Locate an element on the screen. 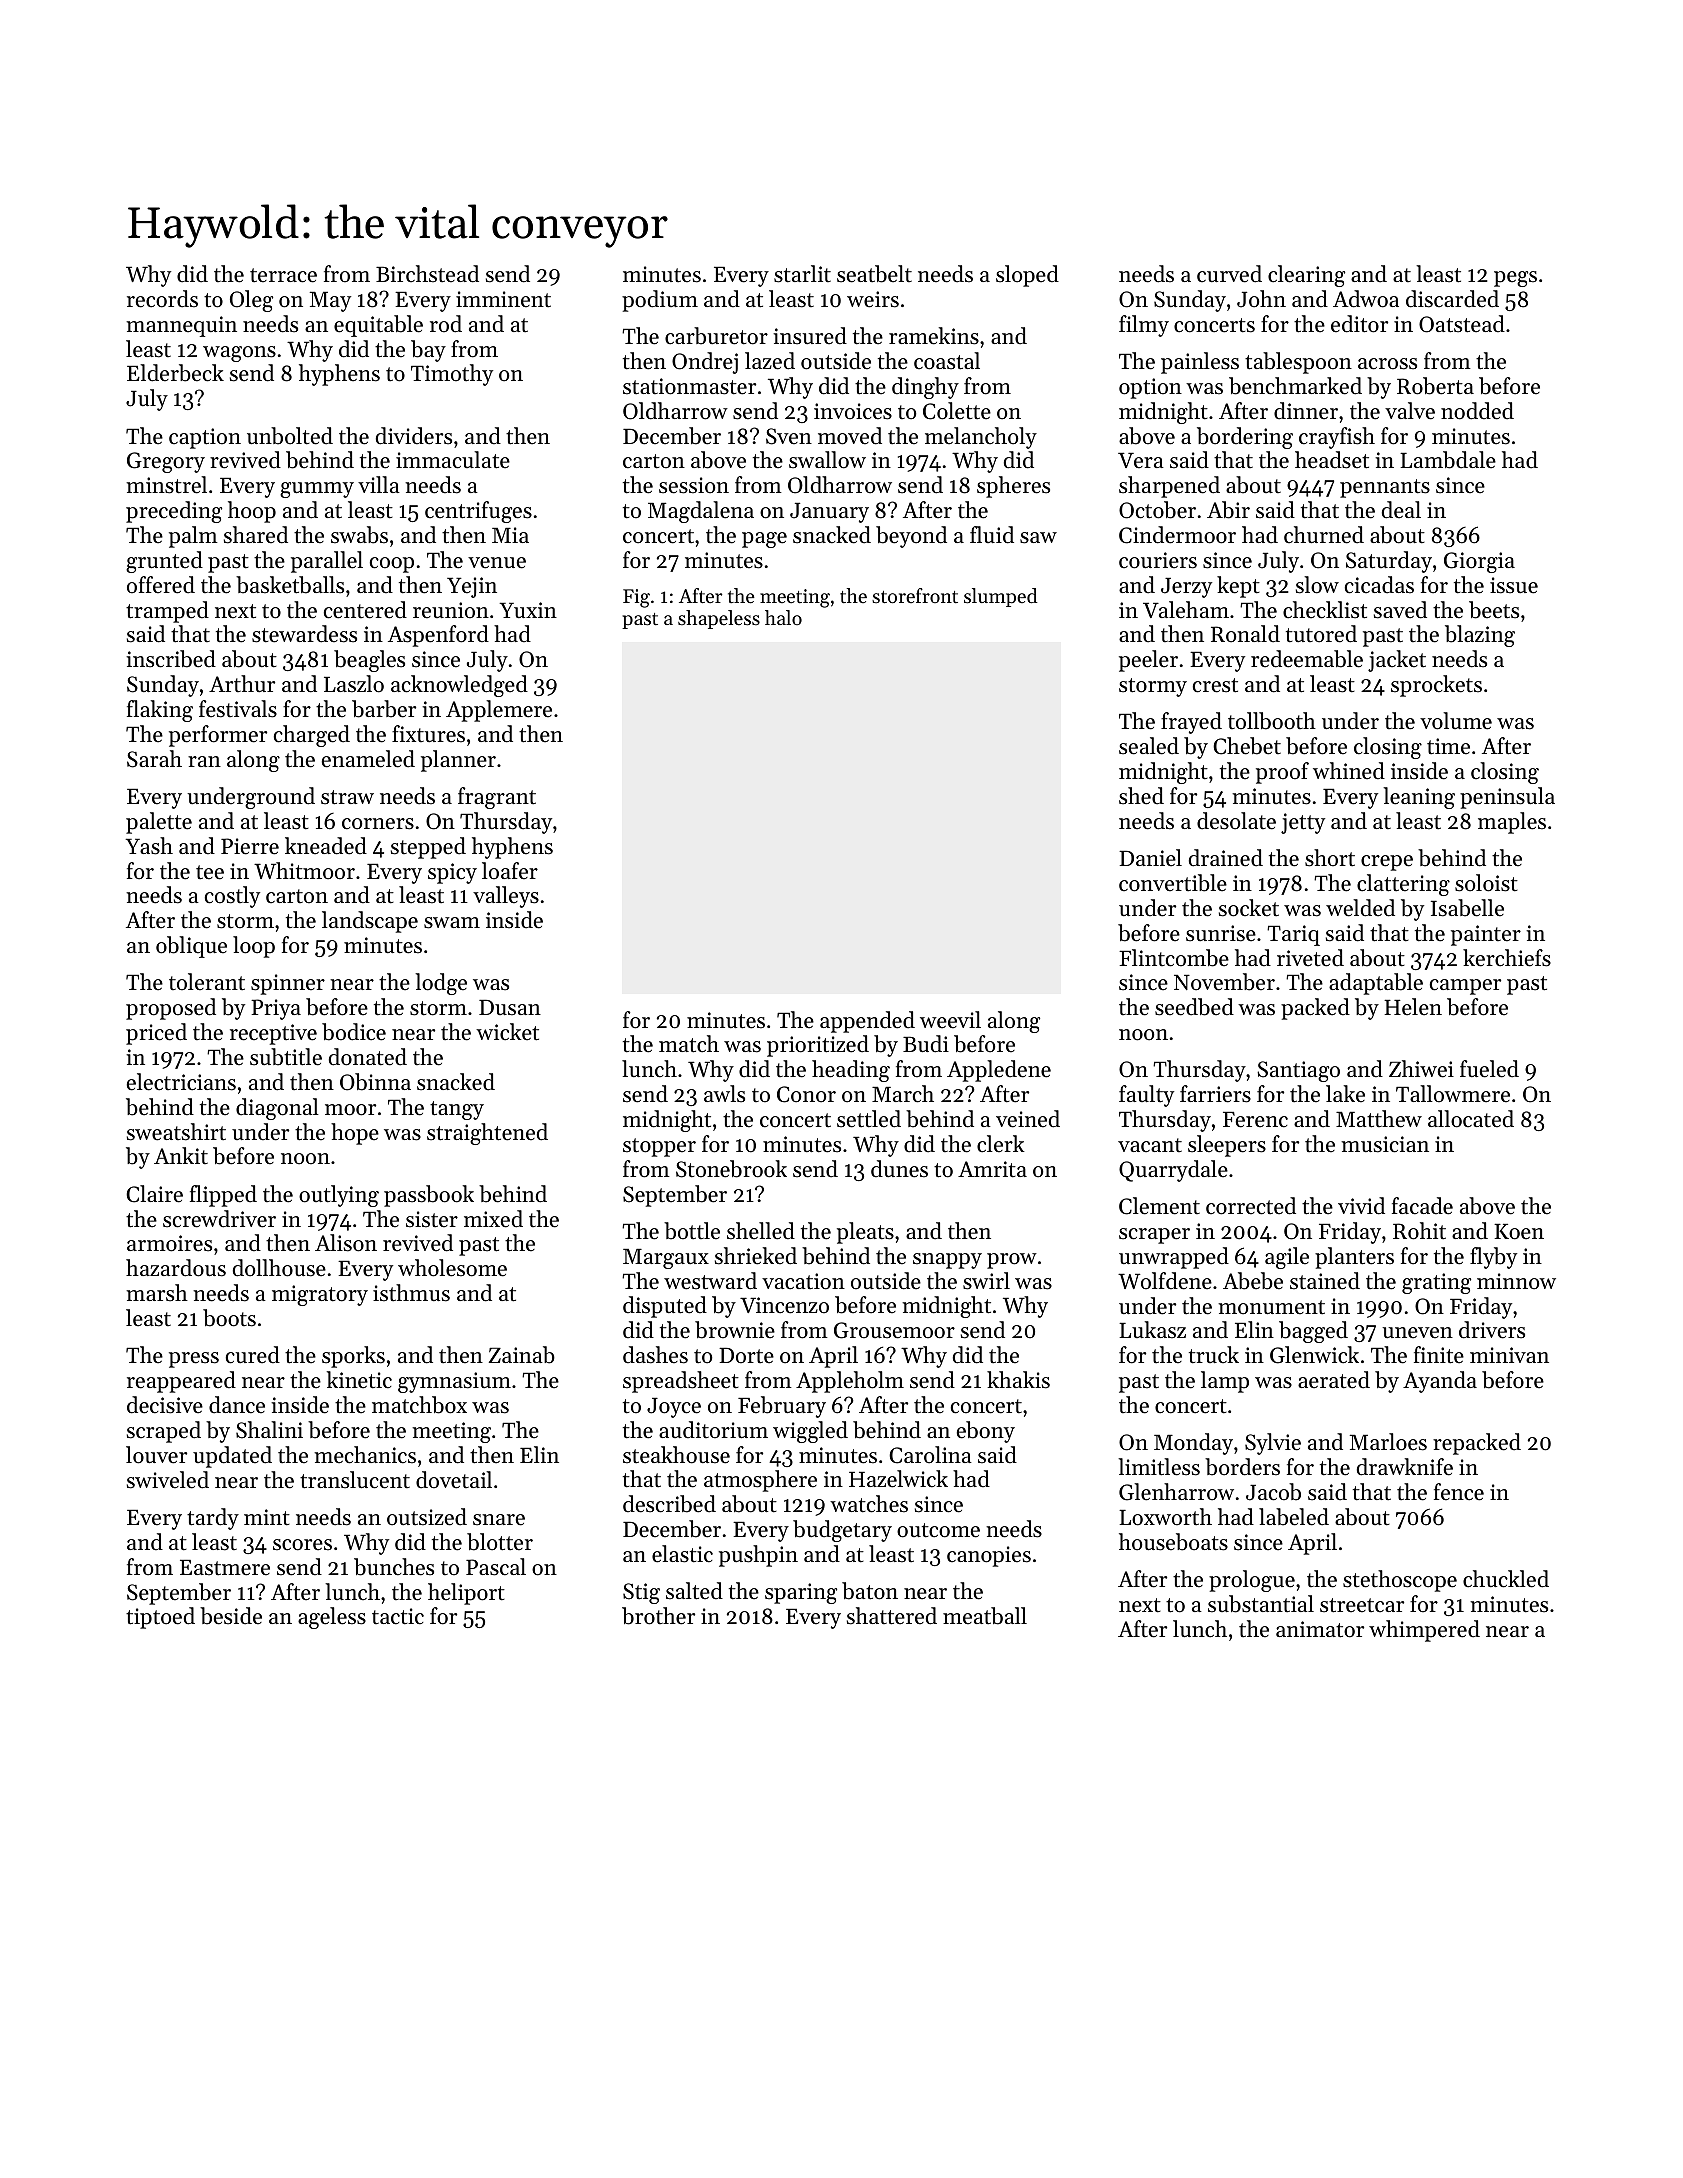 This screenshot has width=1683, height=2178. Pierre is located at coordinates (250, 846).
